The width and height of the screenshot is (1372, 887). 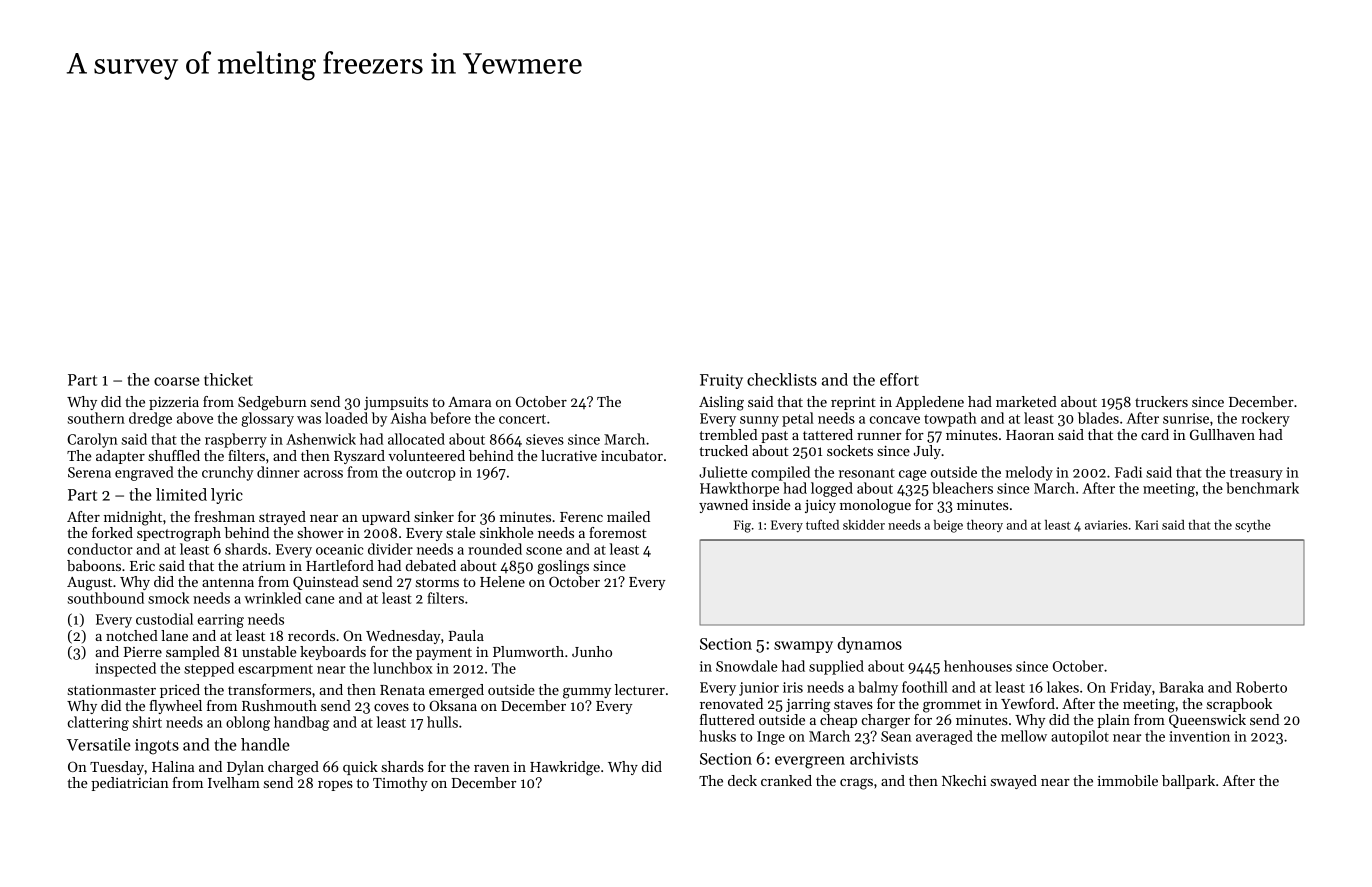 What do you see at coordinates (1128, 472) in the screenshot?
I see `Fadi` at bounding box center [1128, 472].
